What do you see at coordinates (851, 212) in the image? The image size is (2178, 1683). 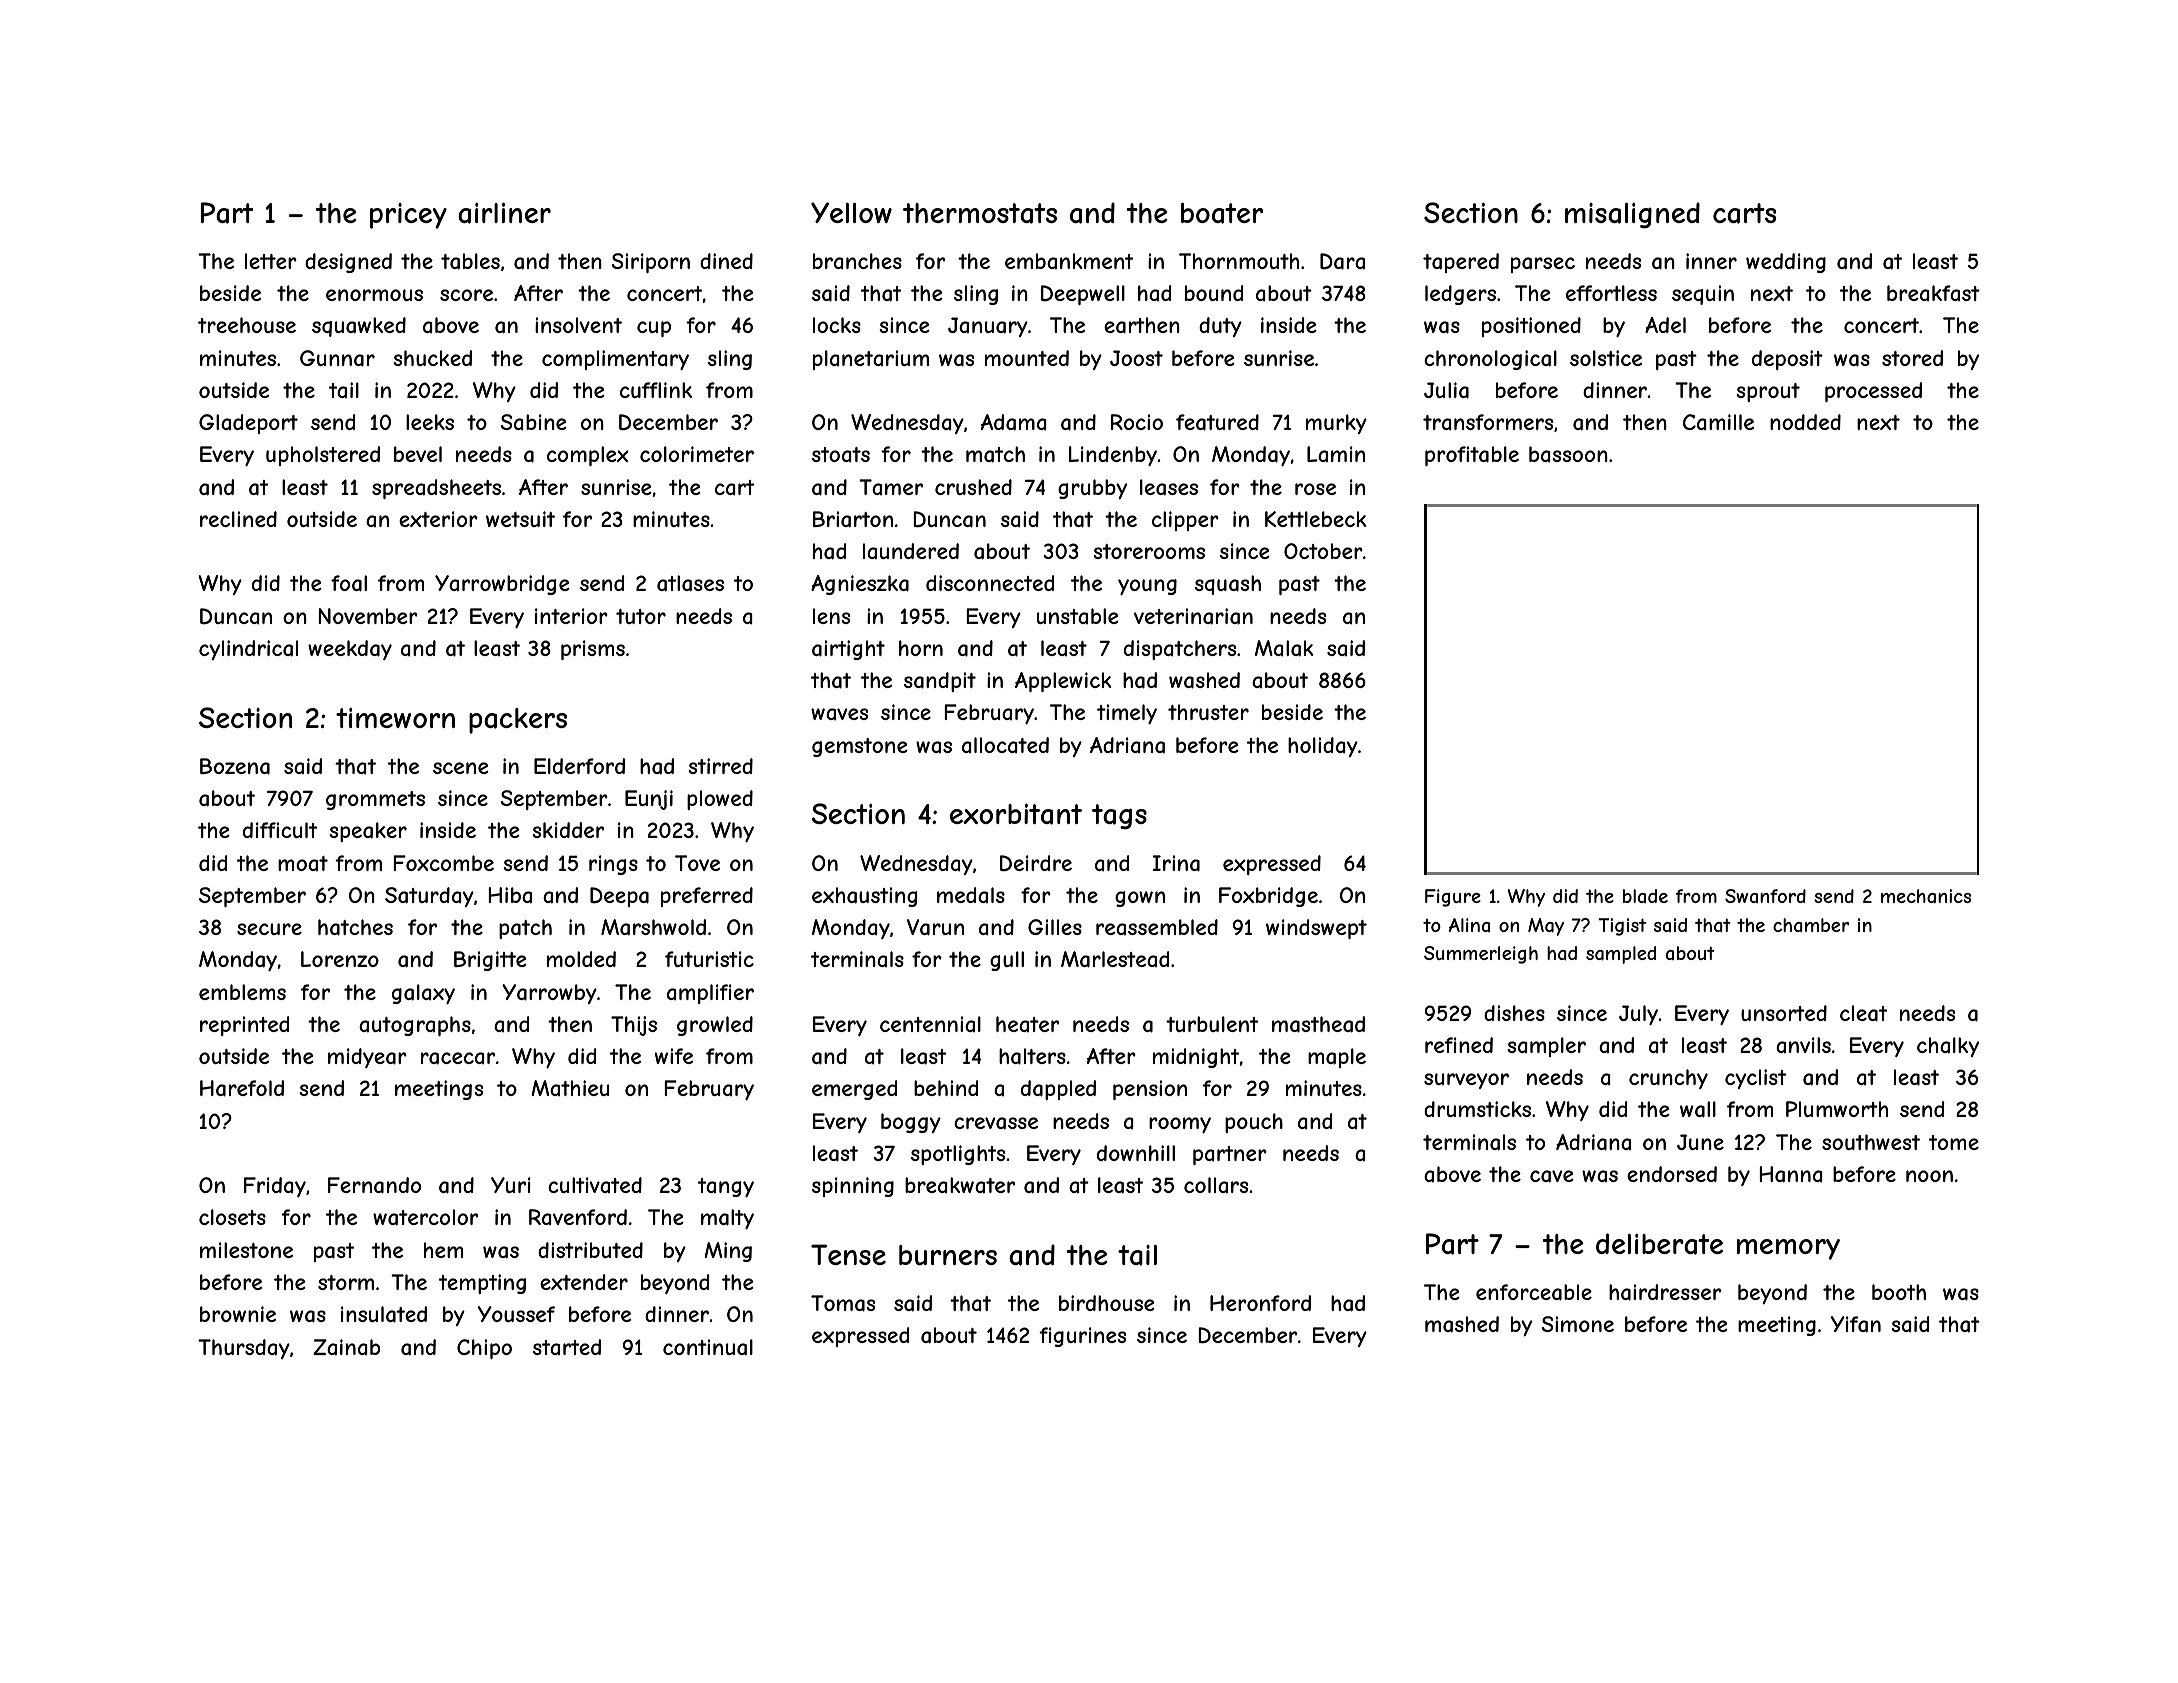 I see `Yellow` at bounding box center [851, 212].
